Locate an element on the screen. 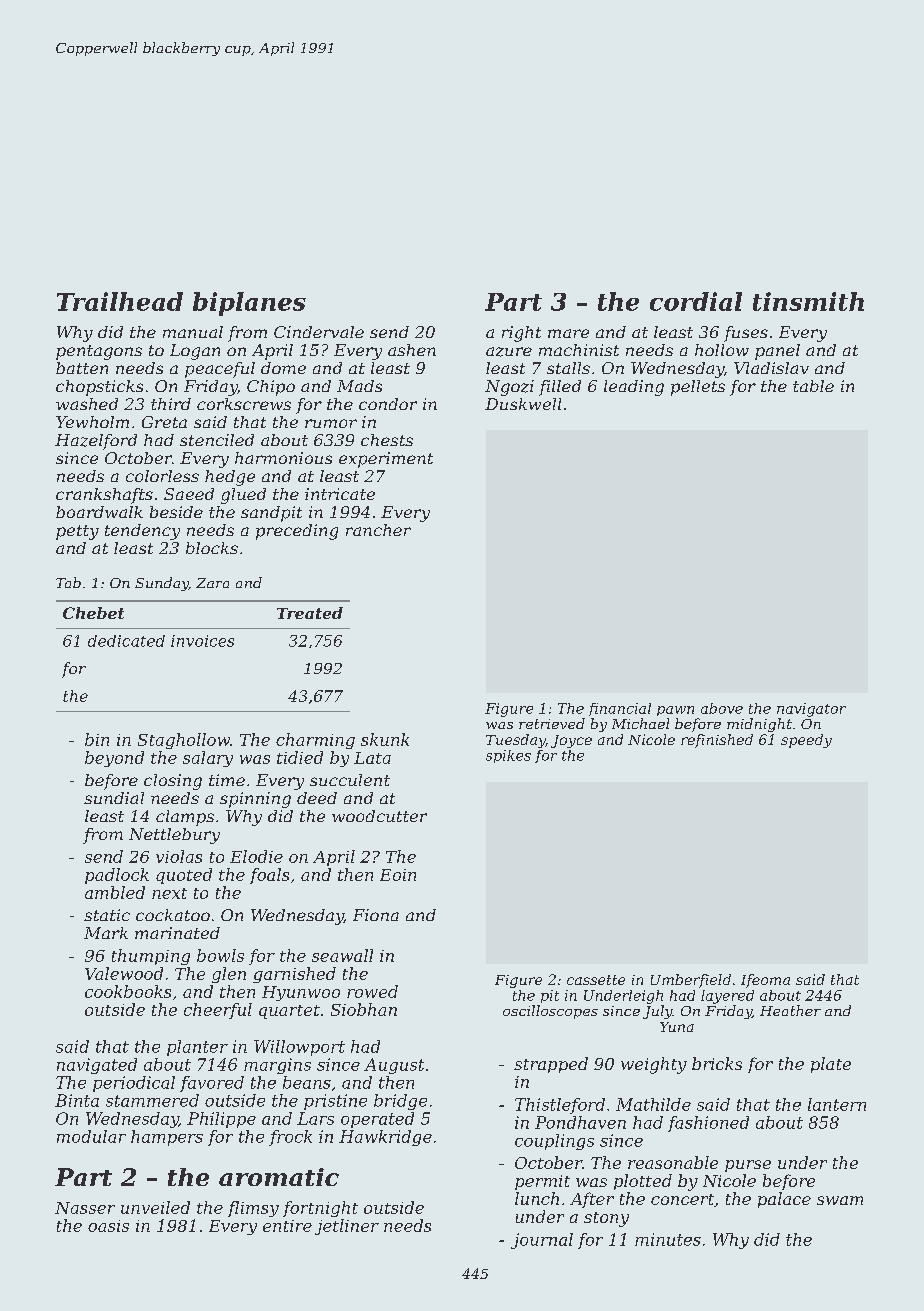 This screenshot has height=1311, width=924. above is located at coordinates (722, 708).
